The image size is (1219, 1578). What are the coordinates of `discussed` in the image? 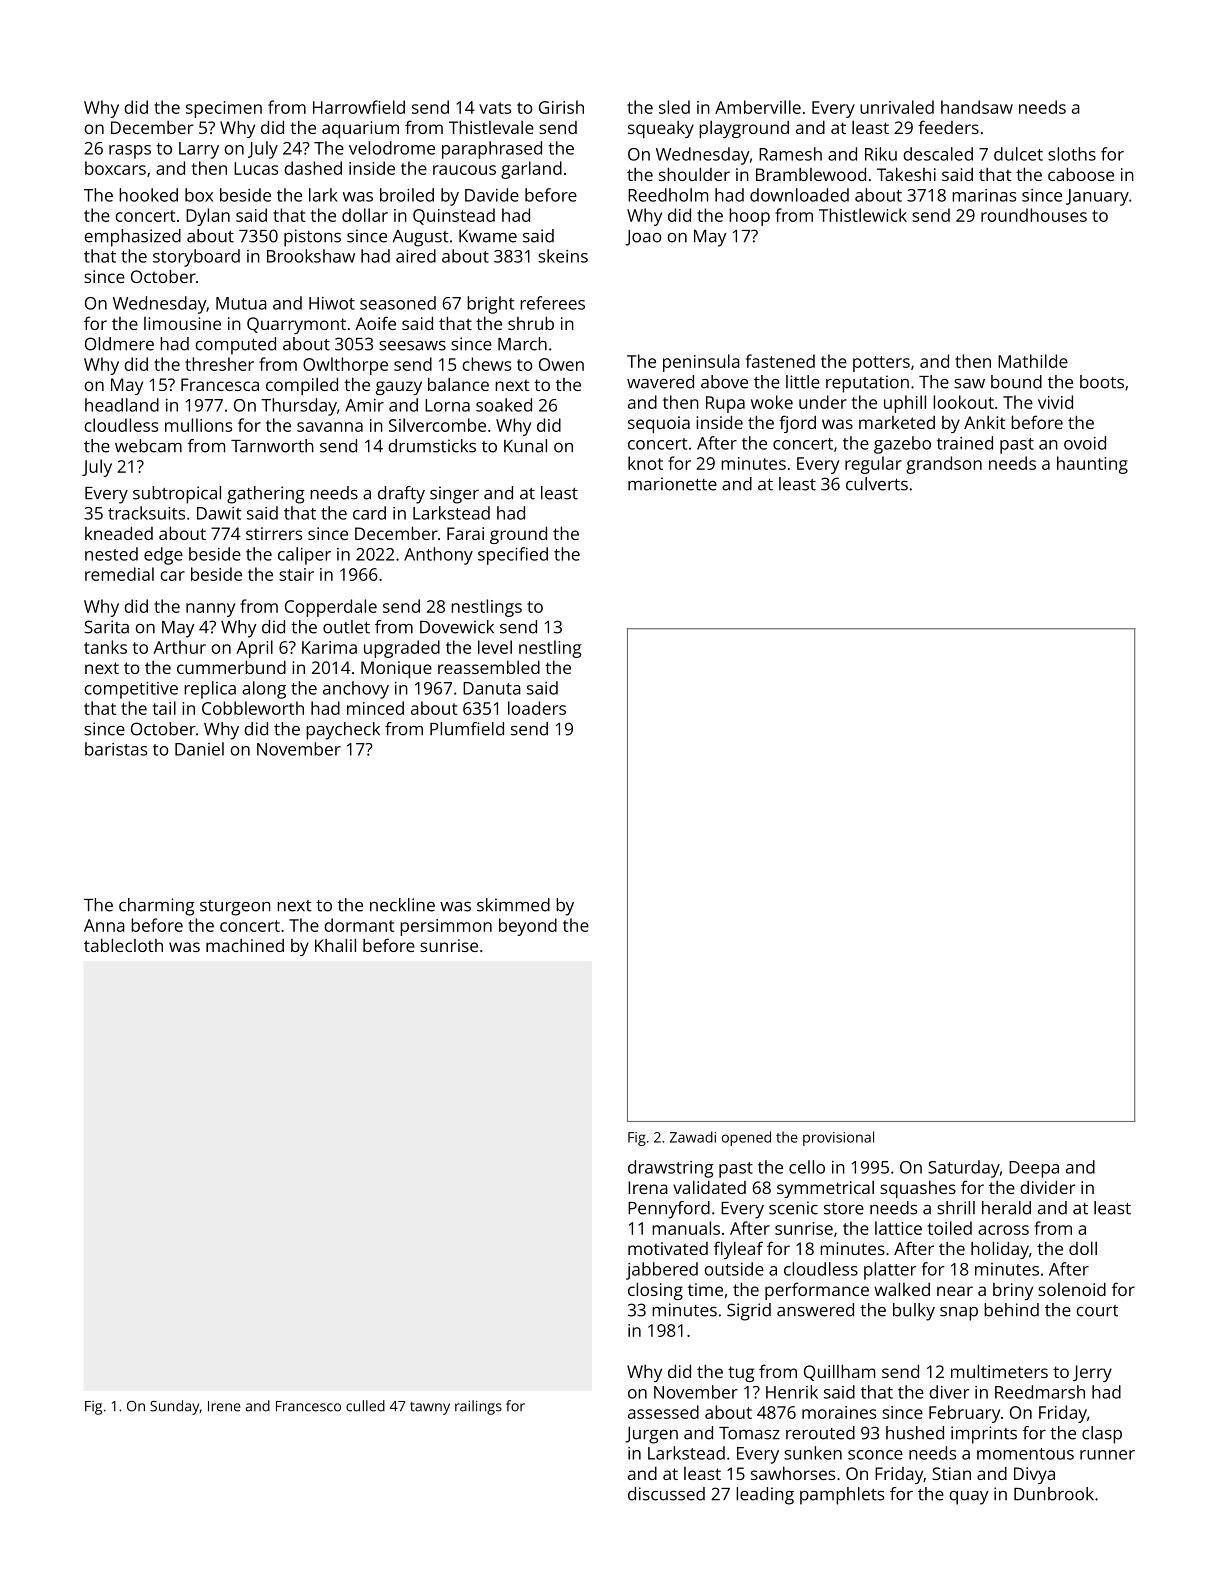 It's located at (666, 1494).
